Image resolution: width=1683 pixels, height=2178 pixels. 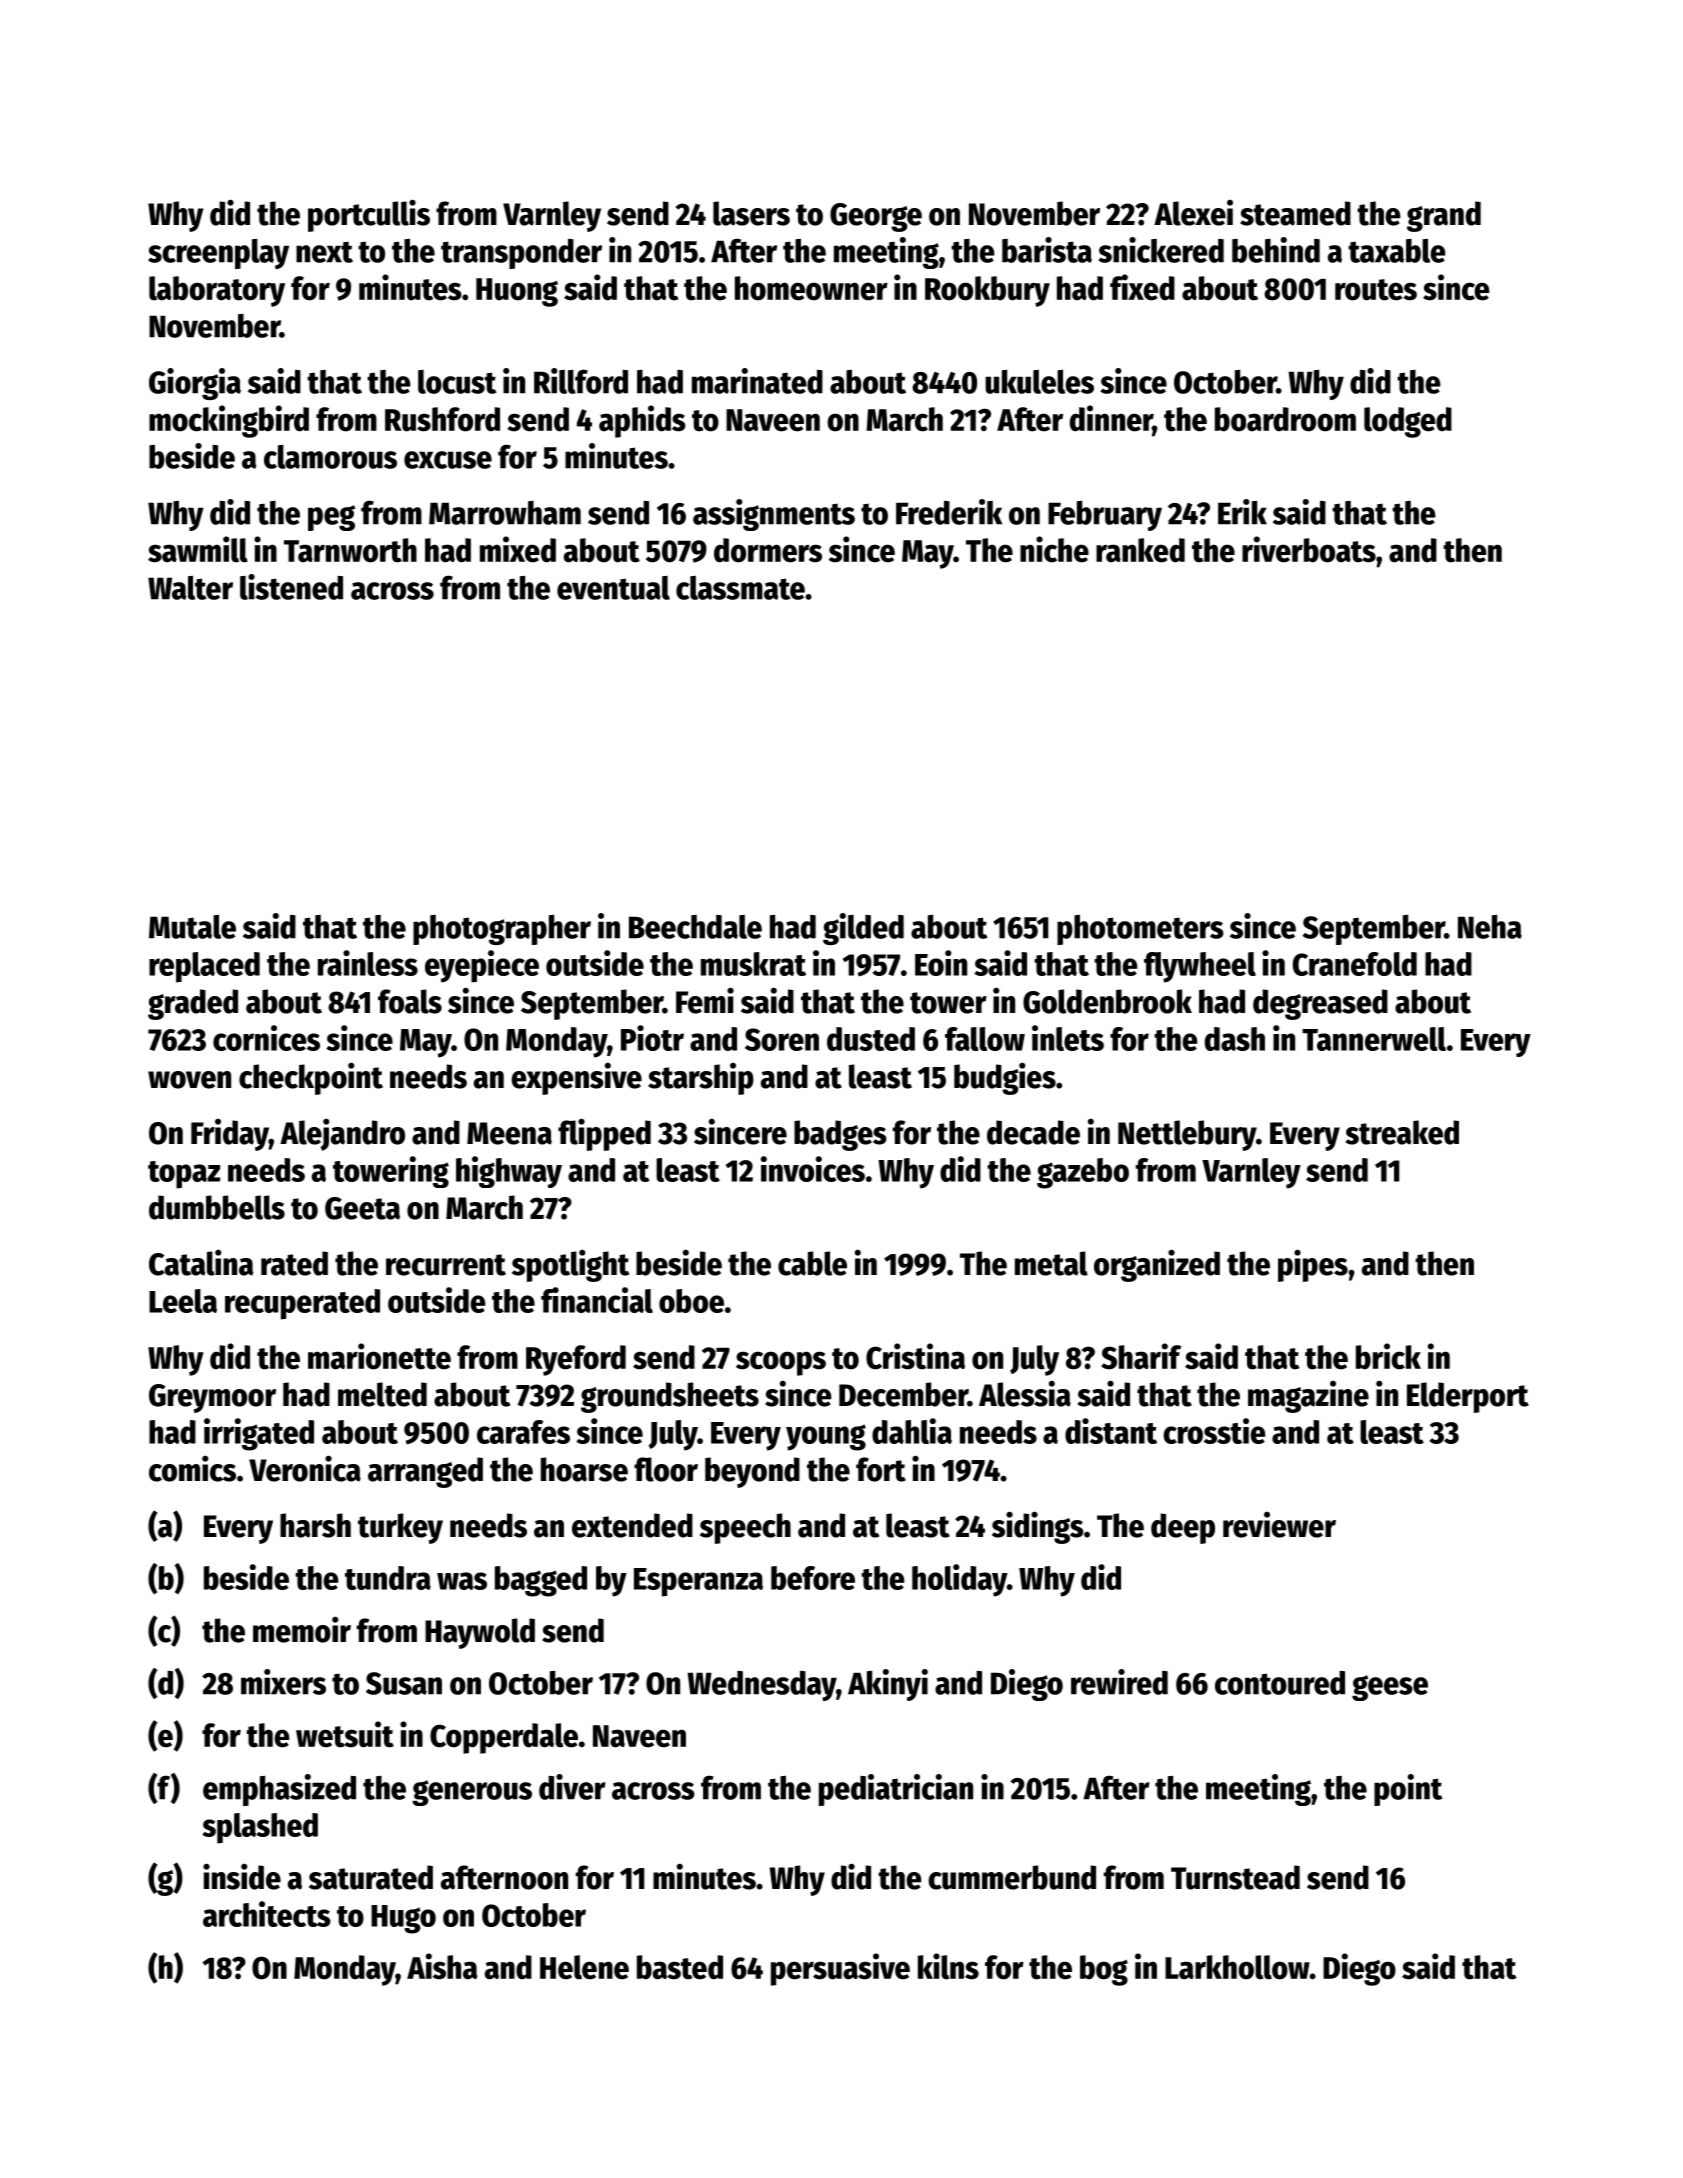 I want to click on classmate, so click(x=740, y=588).
